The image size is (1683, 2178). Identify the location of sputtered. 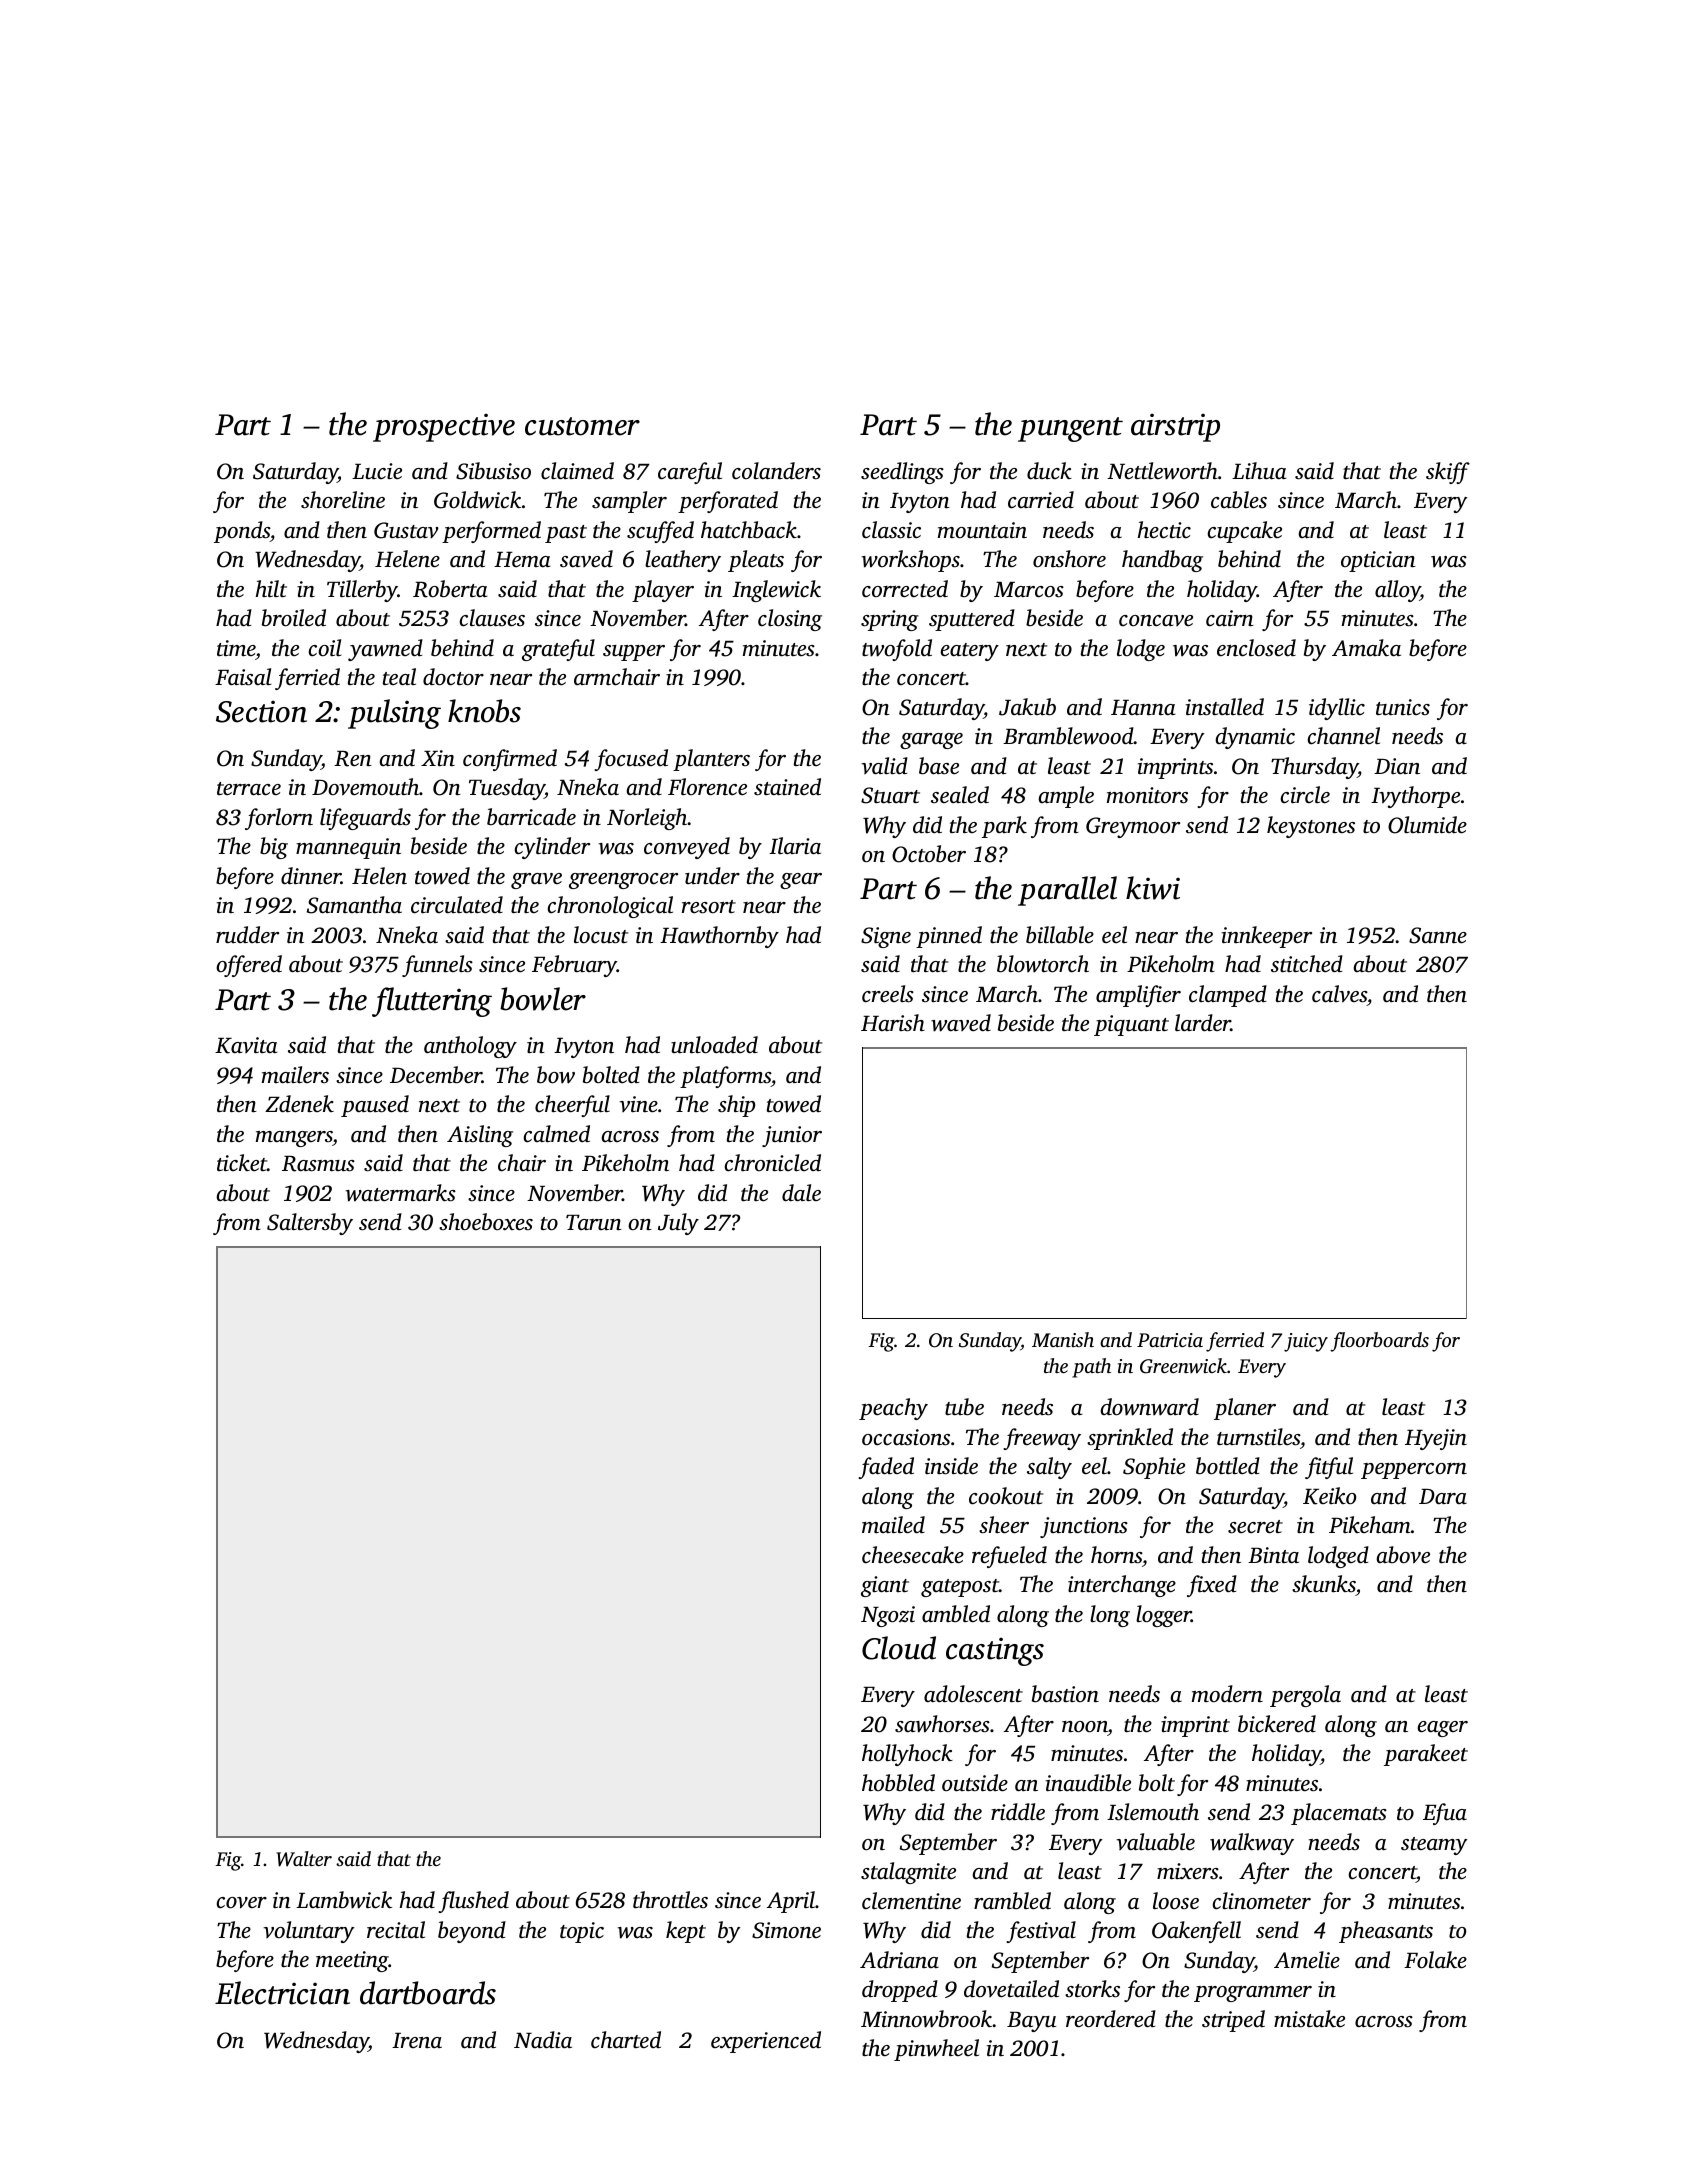
(972, 620).
